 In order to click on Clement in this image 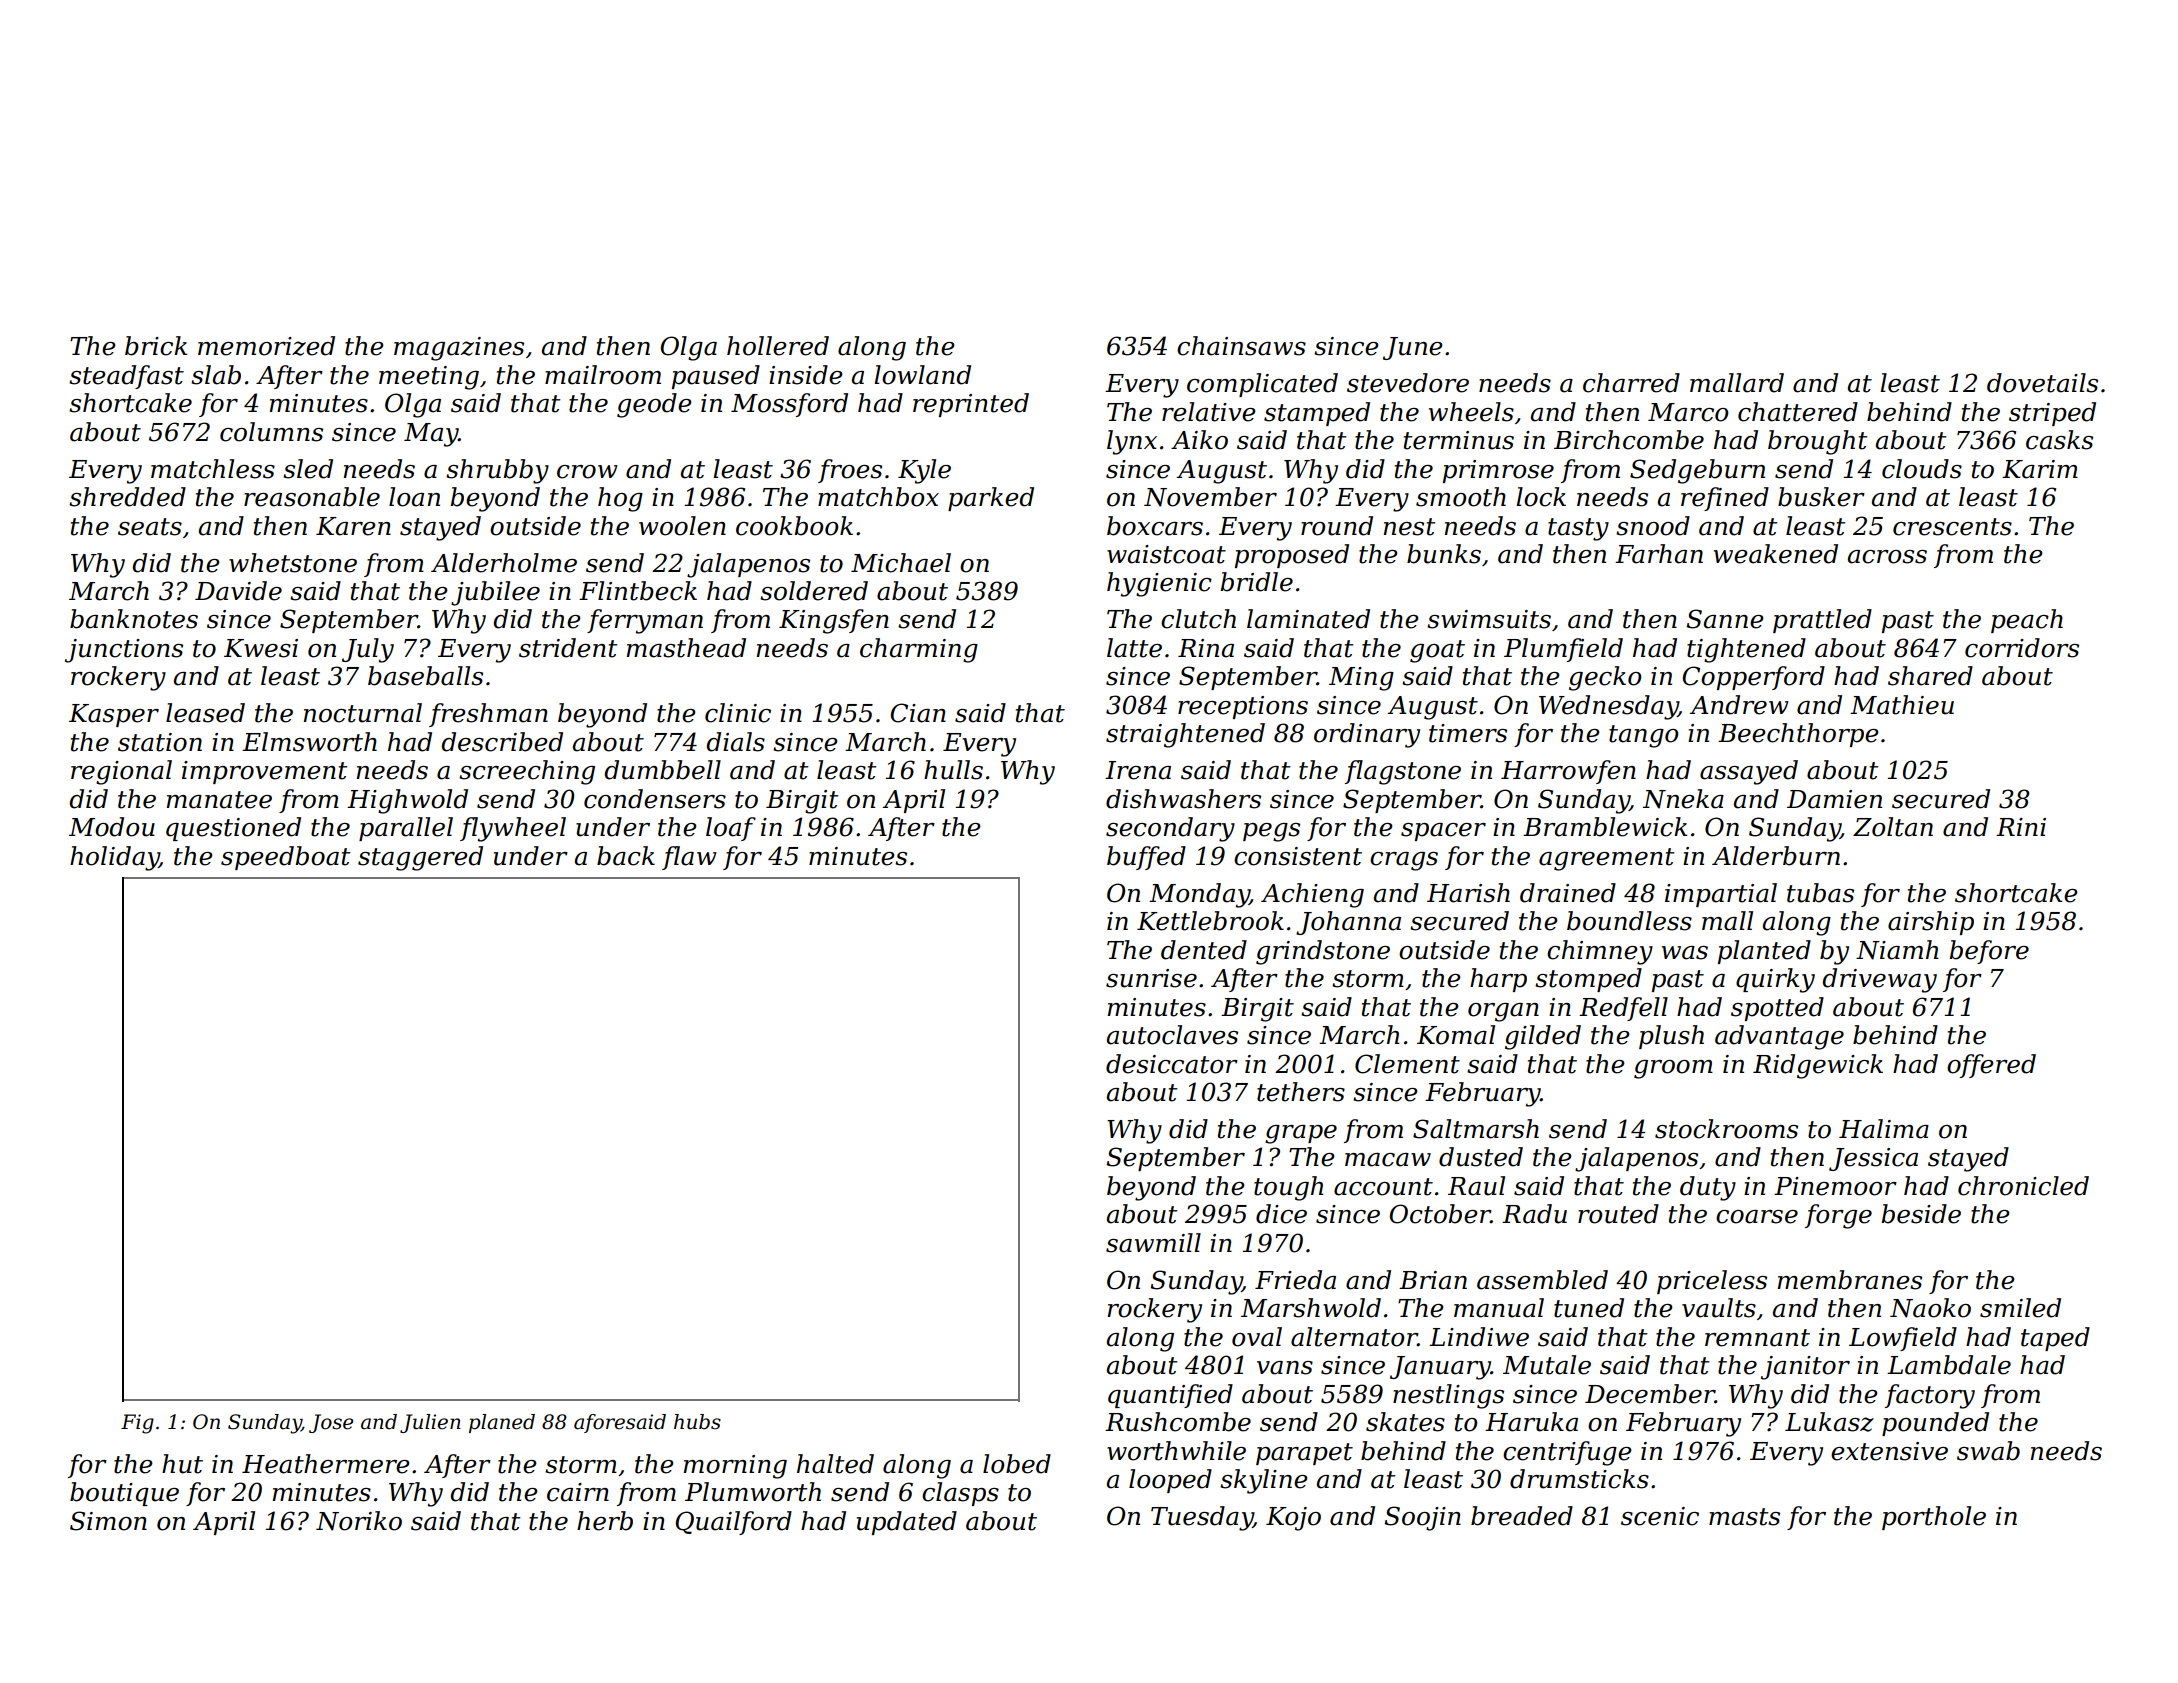, I will do `click(1407, 1064)`.
